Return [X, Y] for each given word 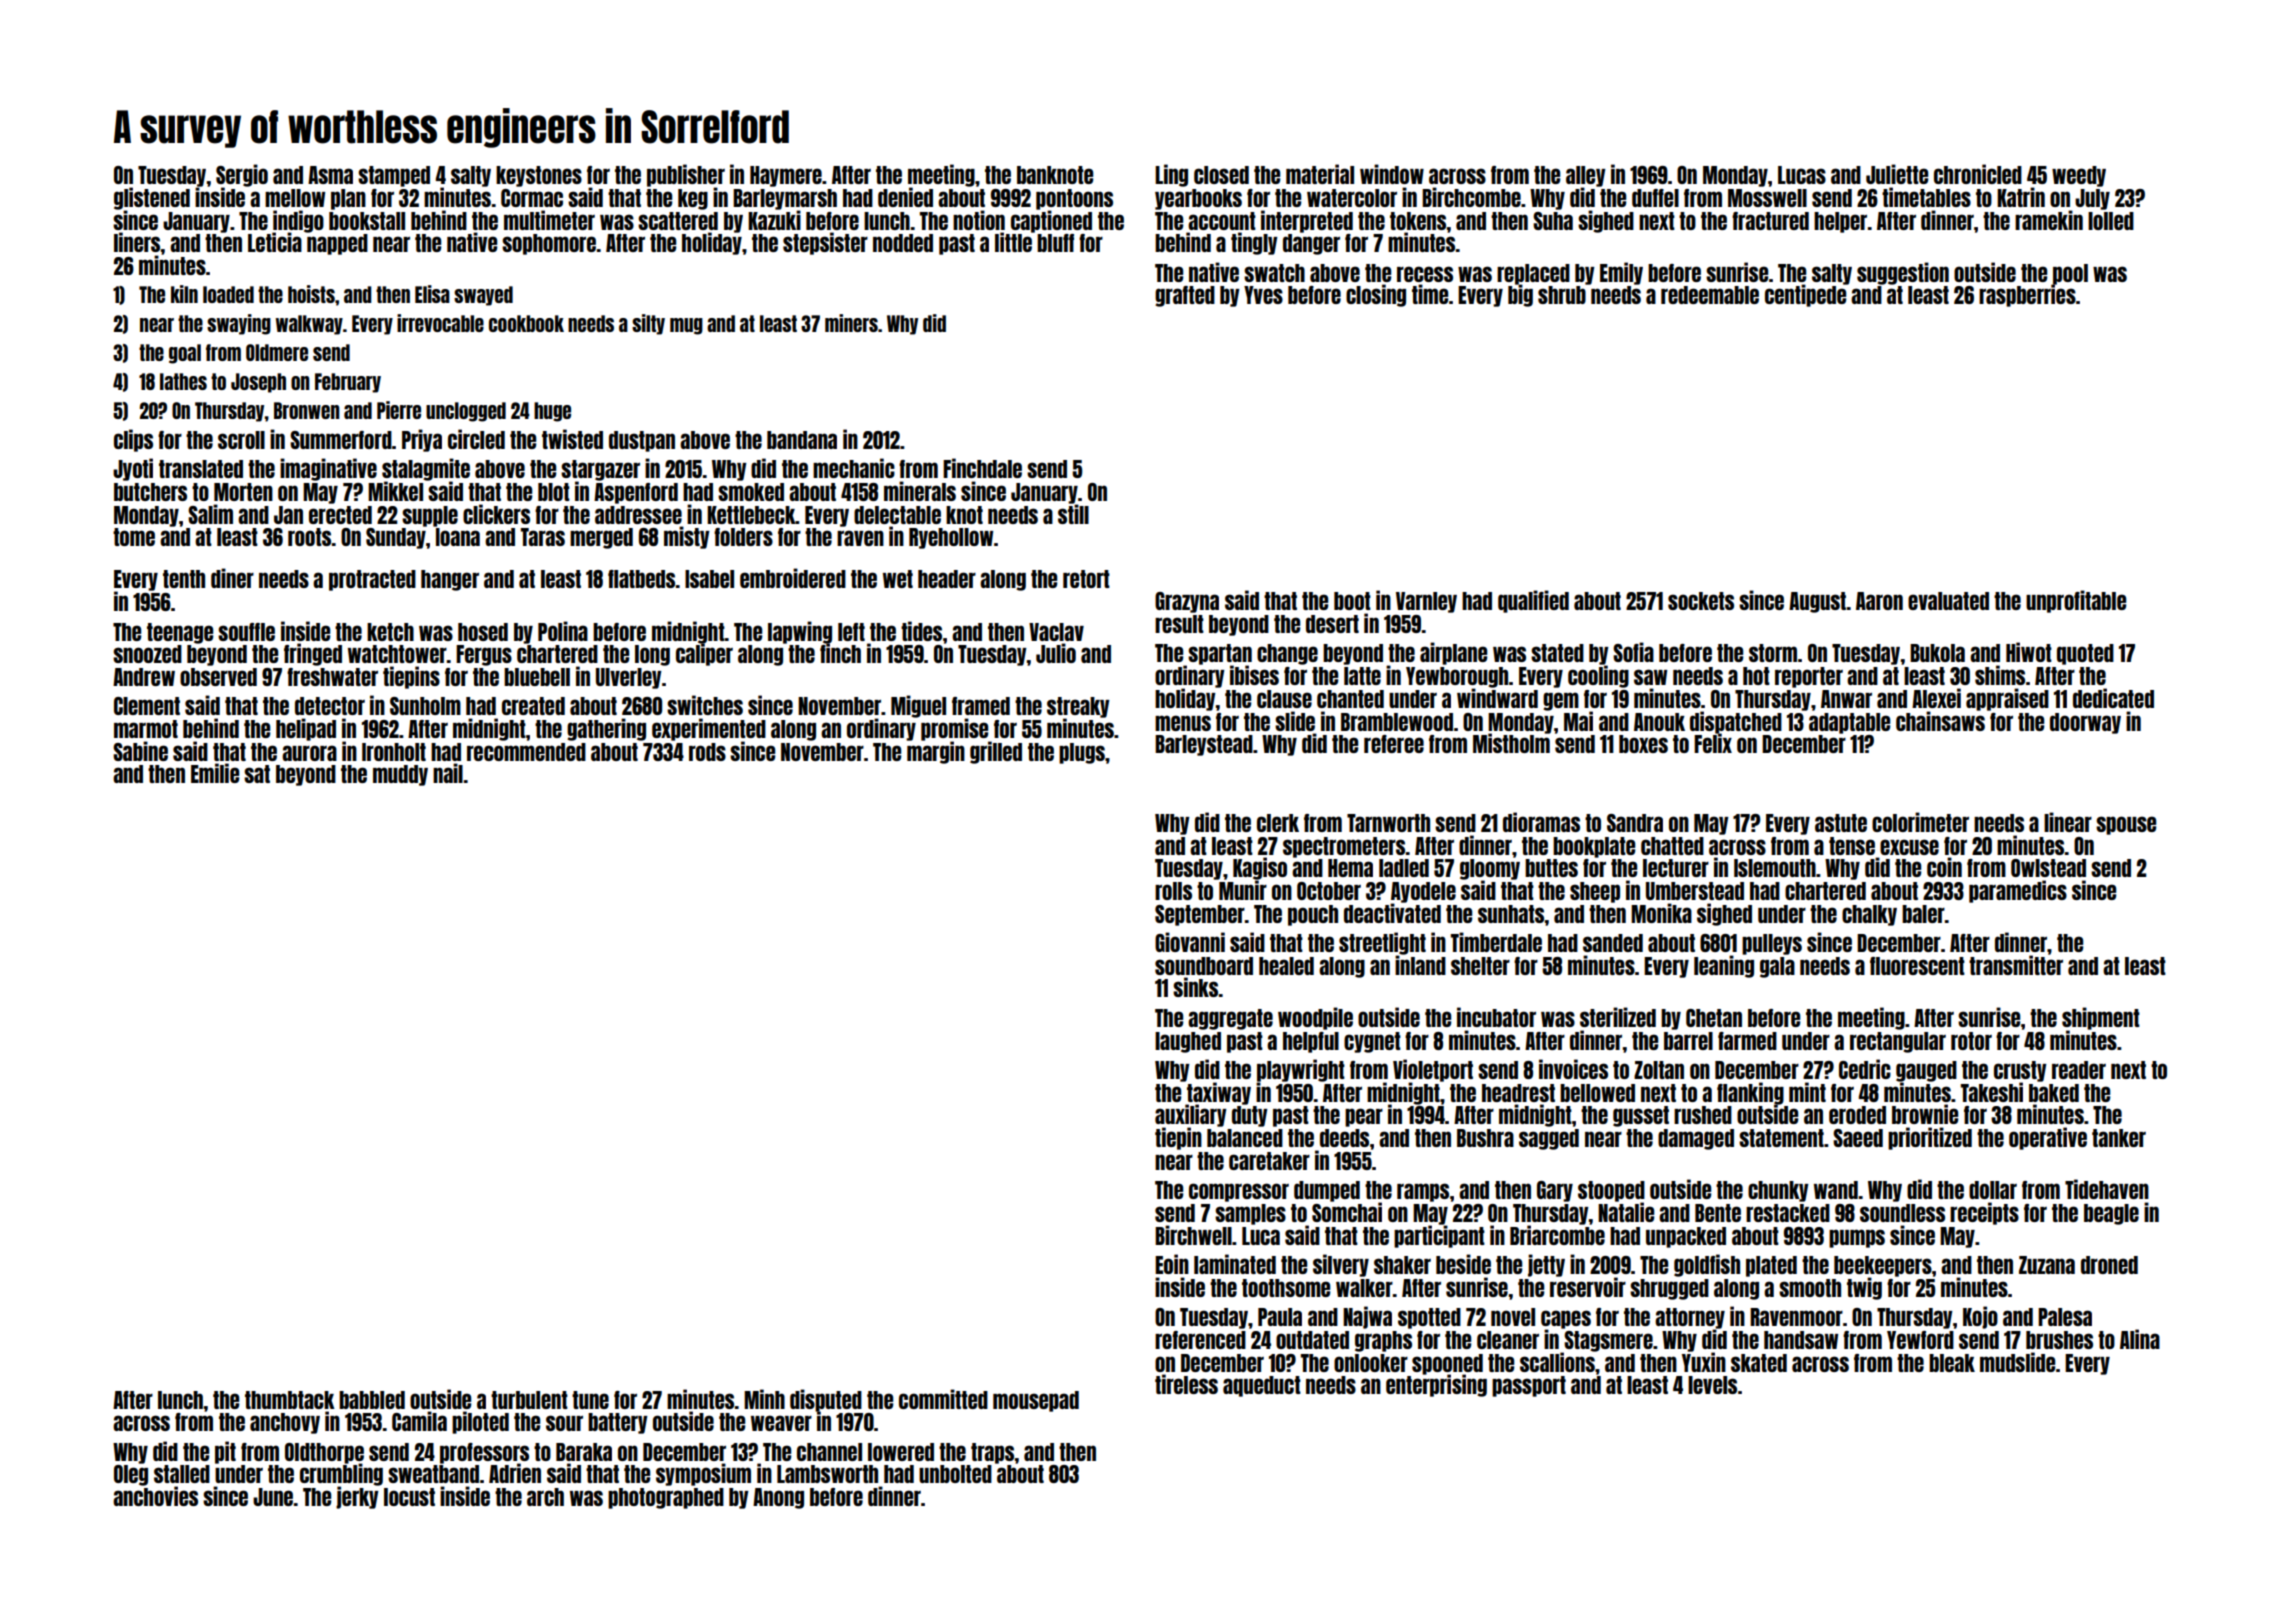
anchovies [155, 1496]
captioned [1051, 221]
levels [1712, 1385]
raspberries [2027, 296]
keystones [539, 176]
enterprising [1436, 1386]
